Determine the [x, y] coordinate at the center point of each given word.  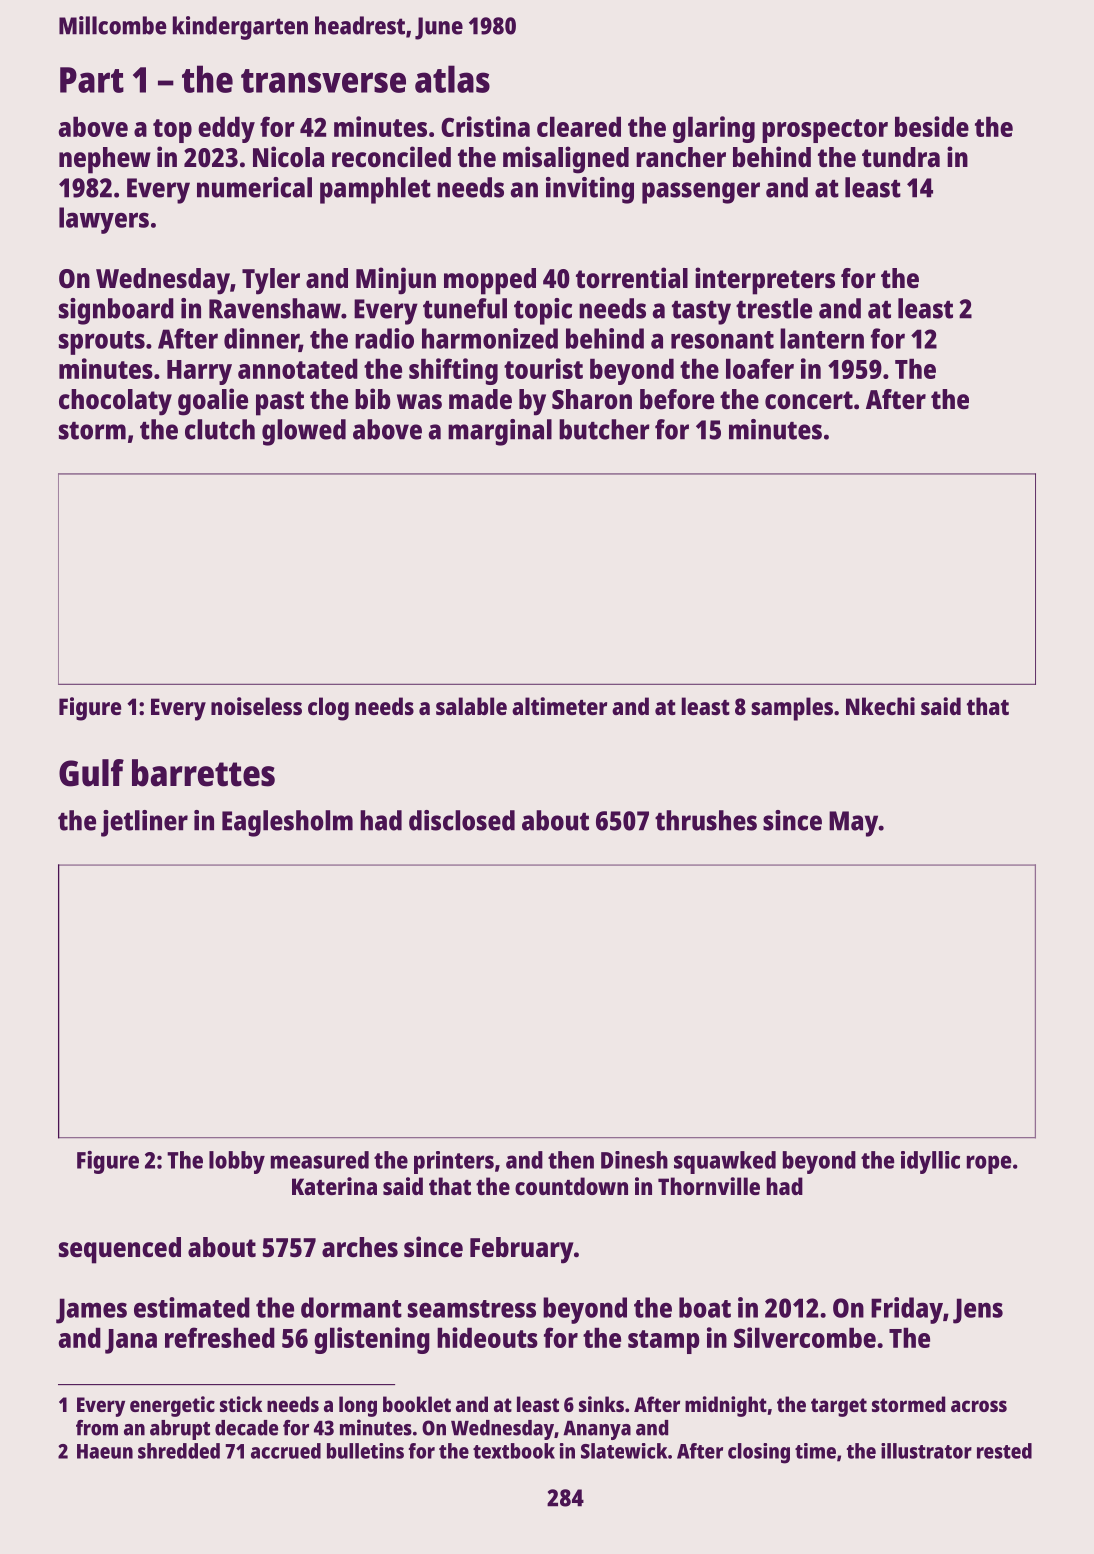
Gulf [91, 773]
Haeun [105, 1451]
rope [989, 1164]
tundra [901, 157]
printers [454, 1162]
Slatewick [624, 1451]
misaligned [566, 160]
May [854, 824]
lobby [237, 1162]
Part [92, 80]
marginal [500, 432]
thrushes [706, 820]
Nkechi [880, 706]
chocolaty [115, 402]
